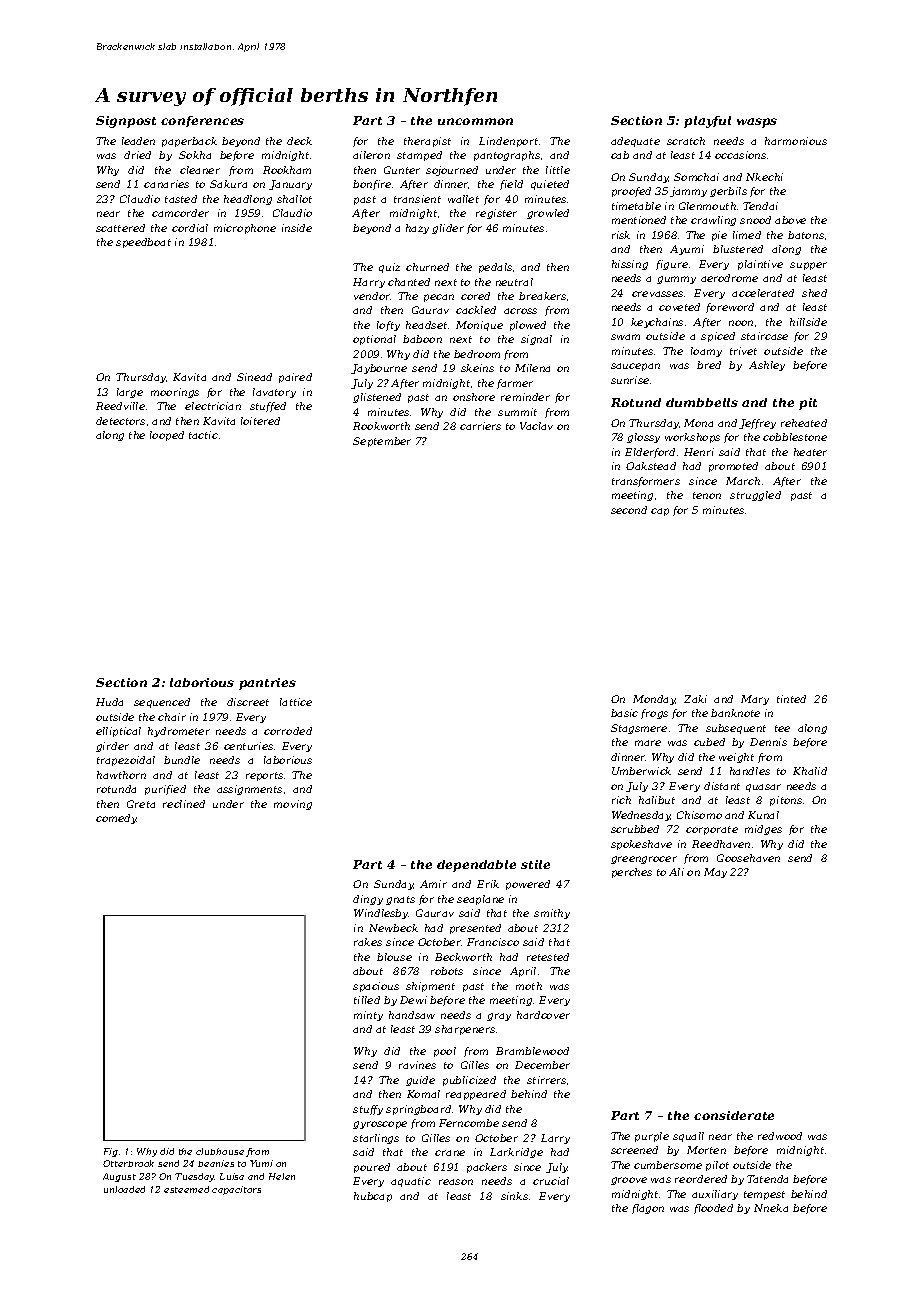 The image size is (924, 1308). Describe the element at coordinates (707, 122) in the screenshot. I see `playful` at that location.
